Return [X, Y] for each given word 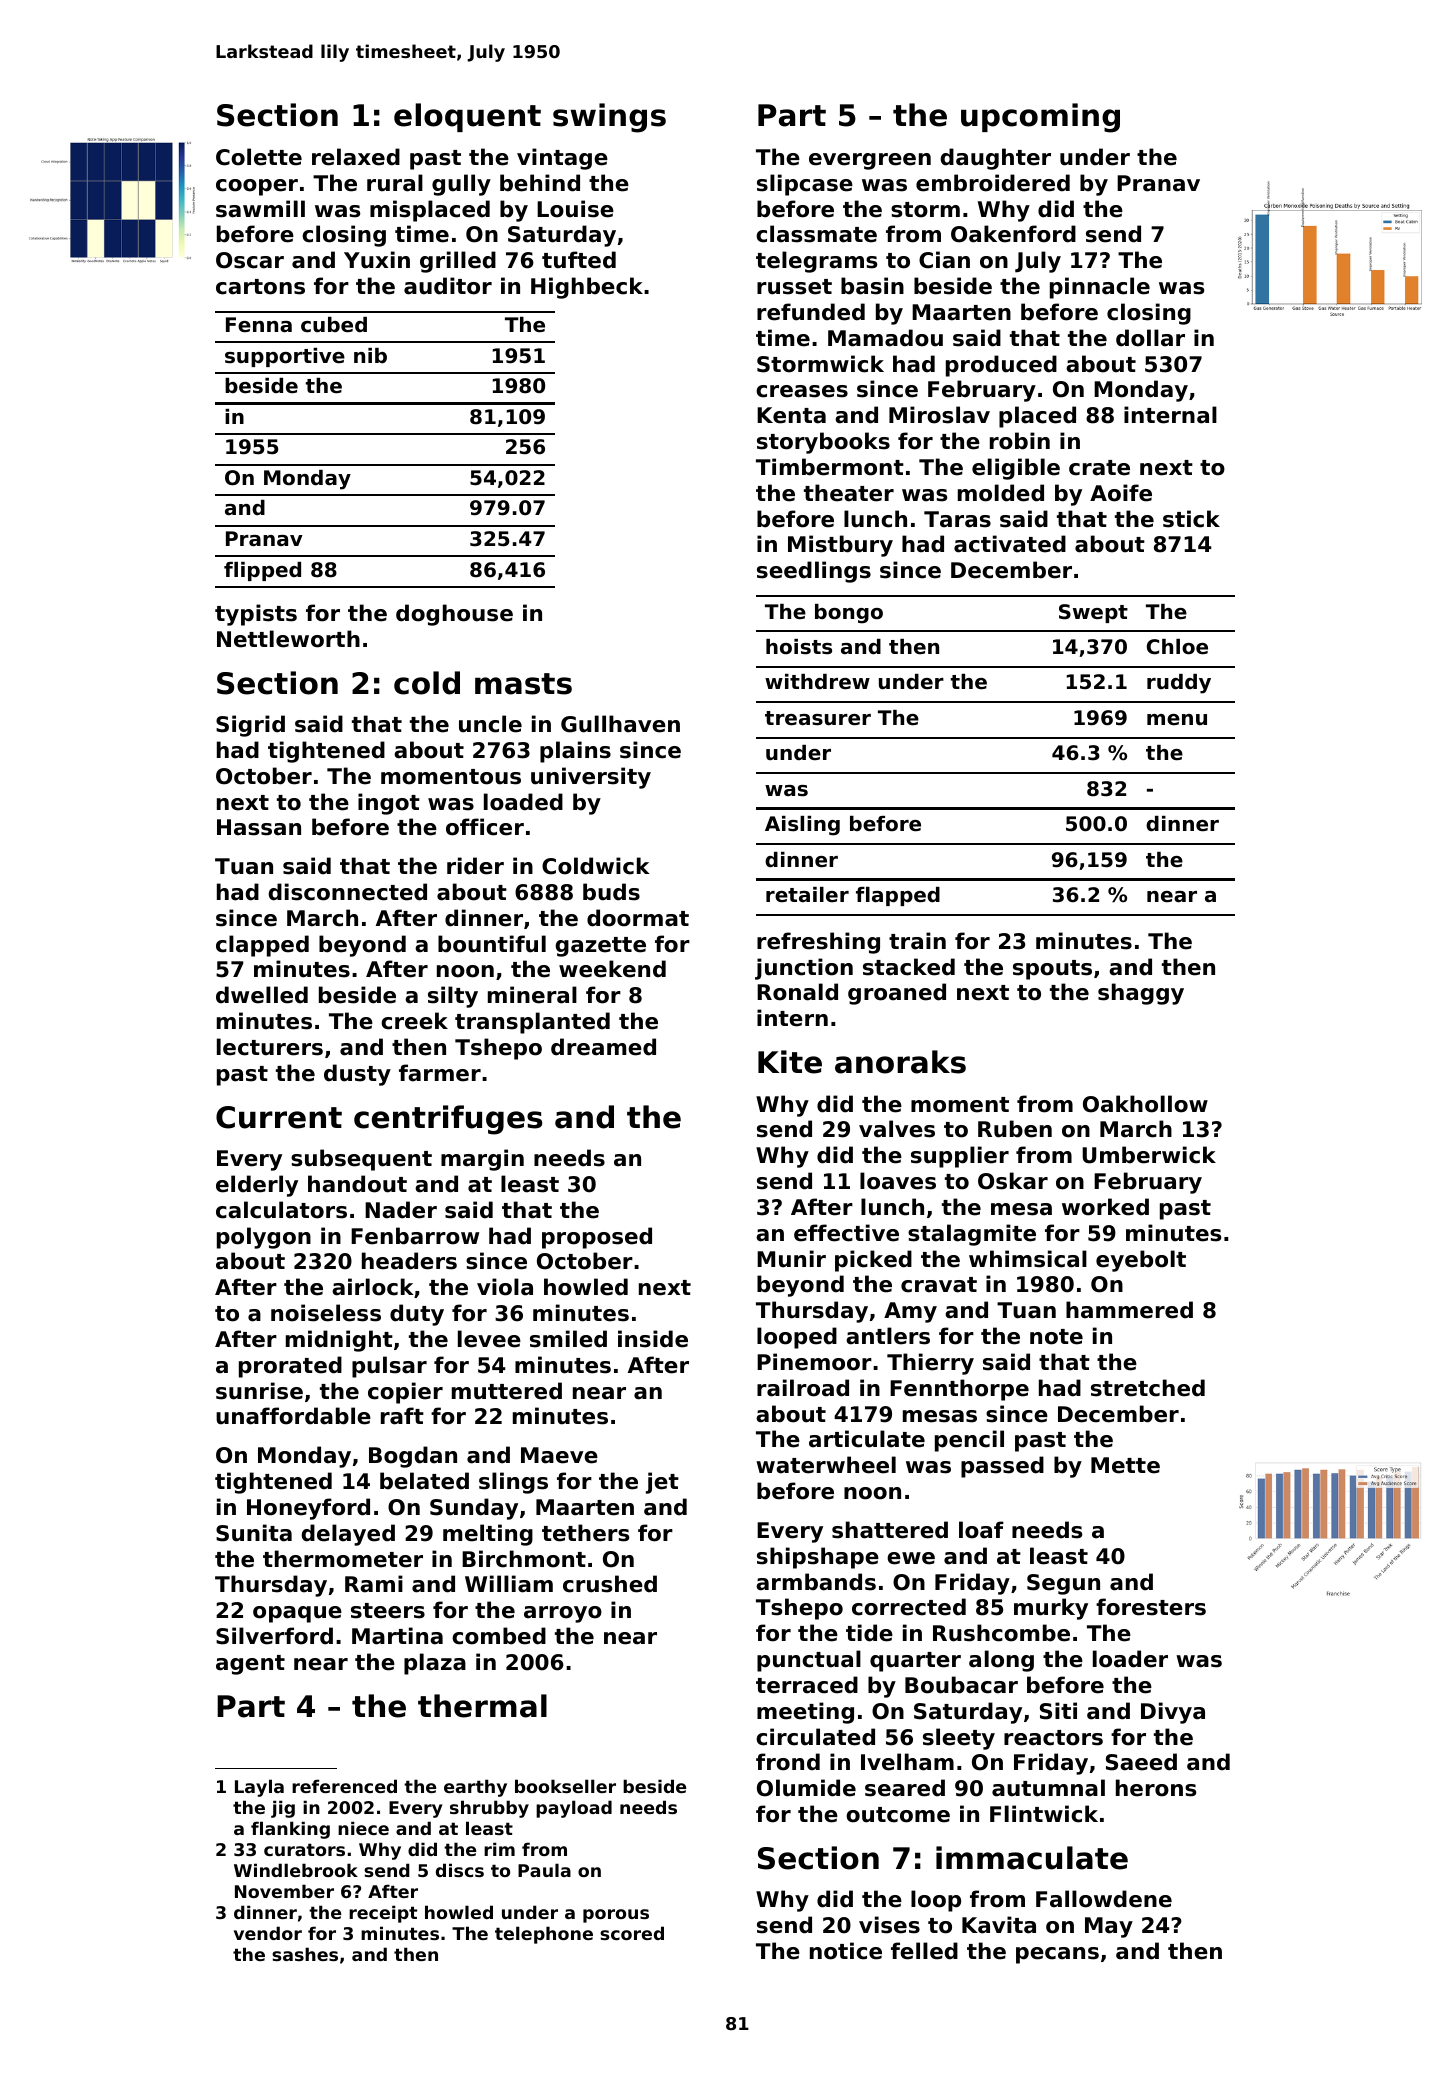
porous [616, 1916]
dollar [1150, 338]
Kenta [791, 415]
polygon [264, 1238]
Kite [790, 1062]
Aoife [1121, 493]
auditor [448, 286]
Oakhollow [1145, 1104]
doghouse [454, 615]
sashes [305, 1954]
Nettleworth [288, 639]
